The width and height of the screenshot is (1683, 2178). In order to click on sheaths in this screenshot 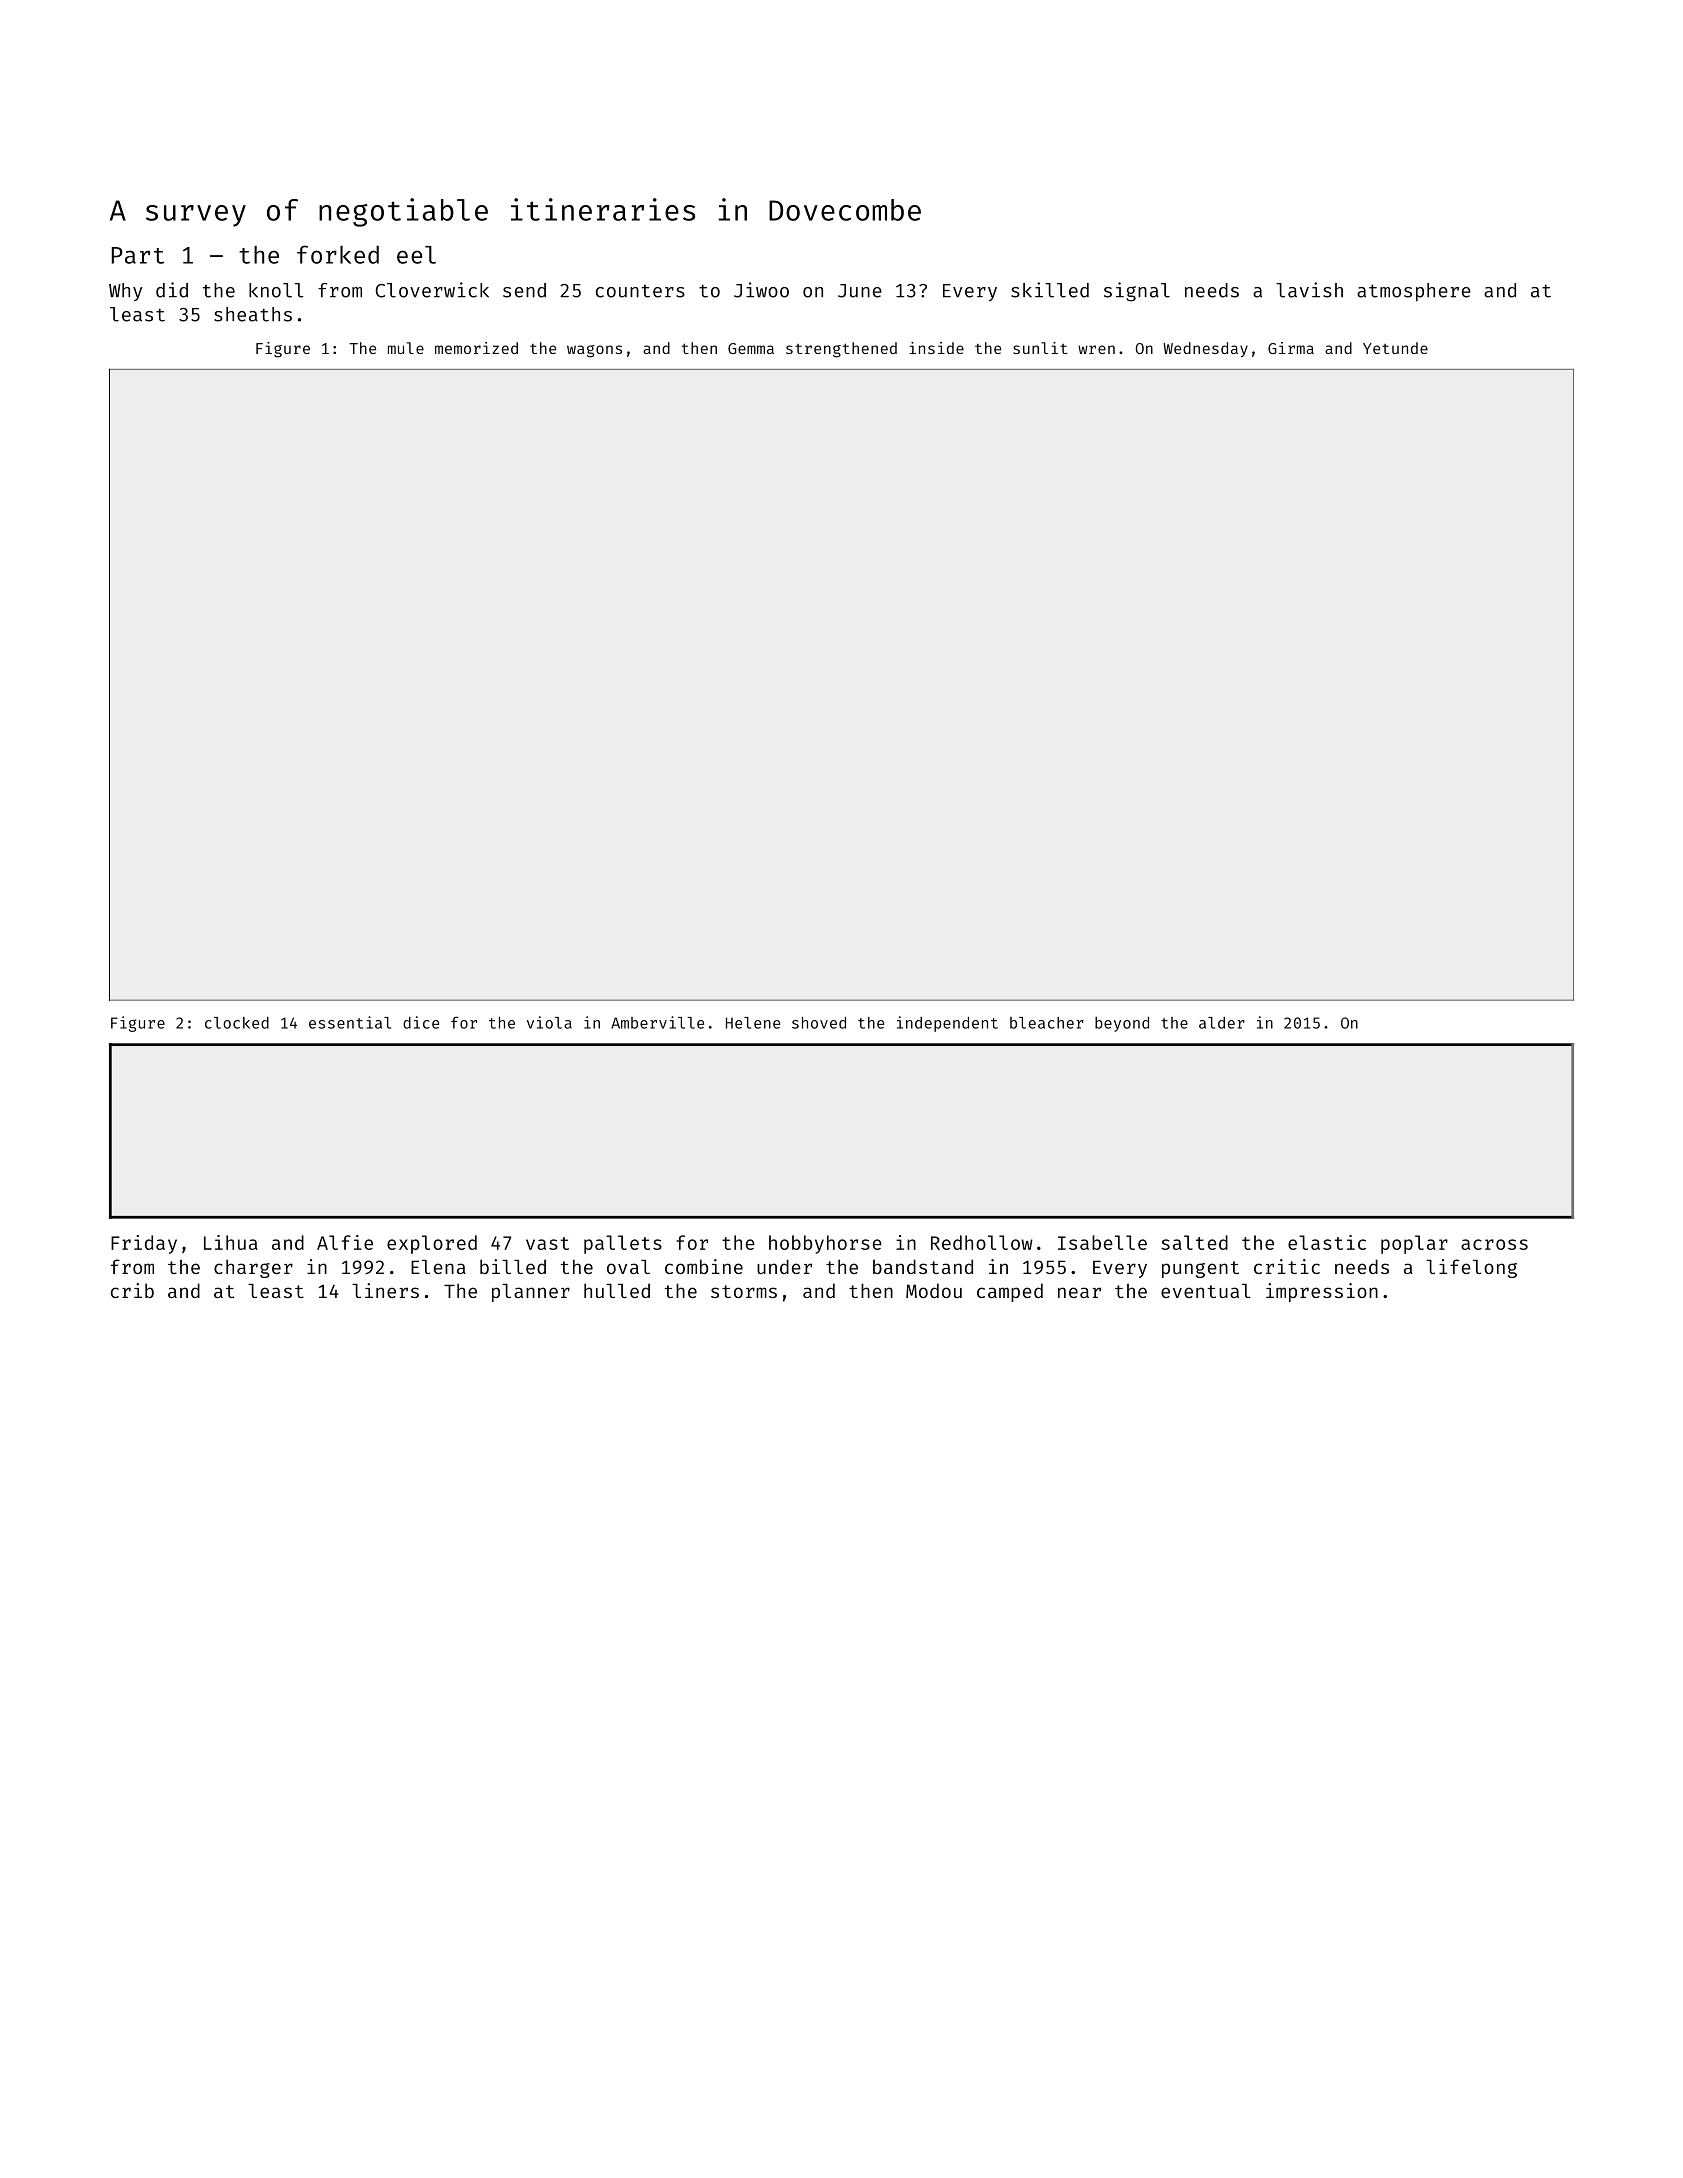, I will do `click(253, 314)`.
